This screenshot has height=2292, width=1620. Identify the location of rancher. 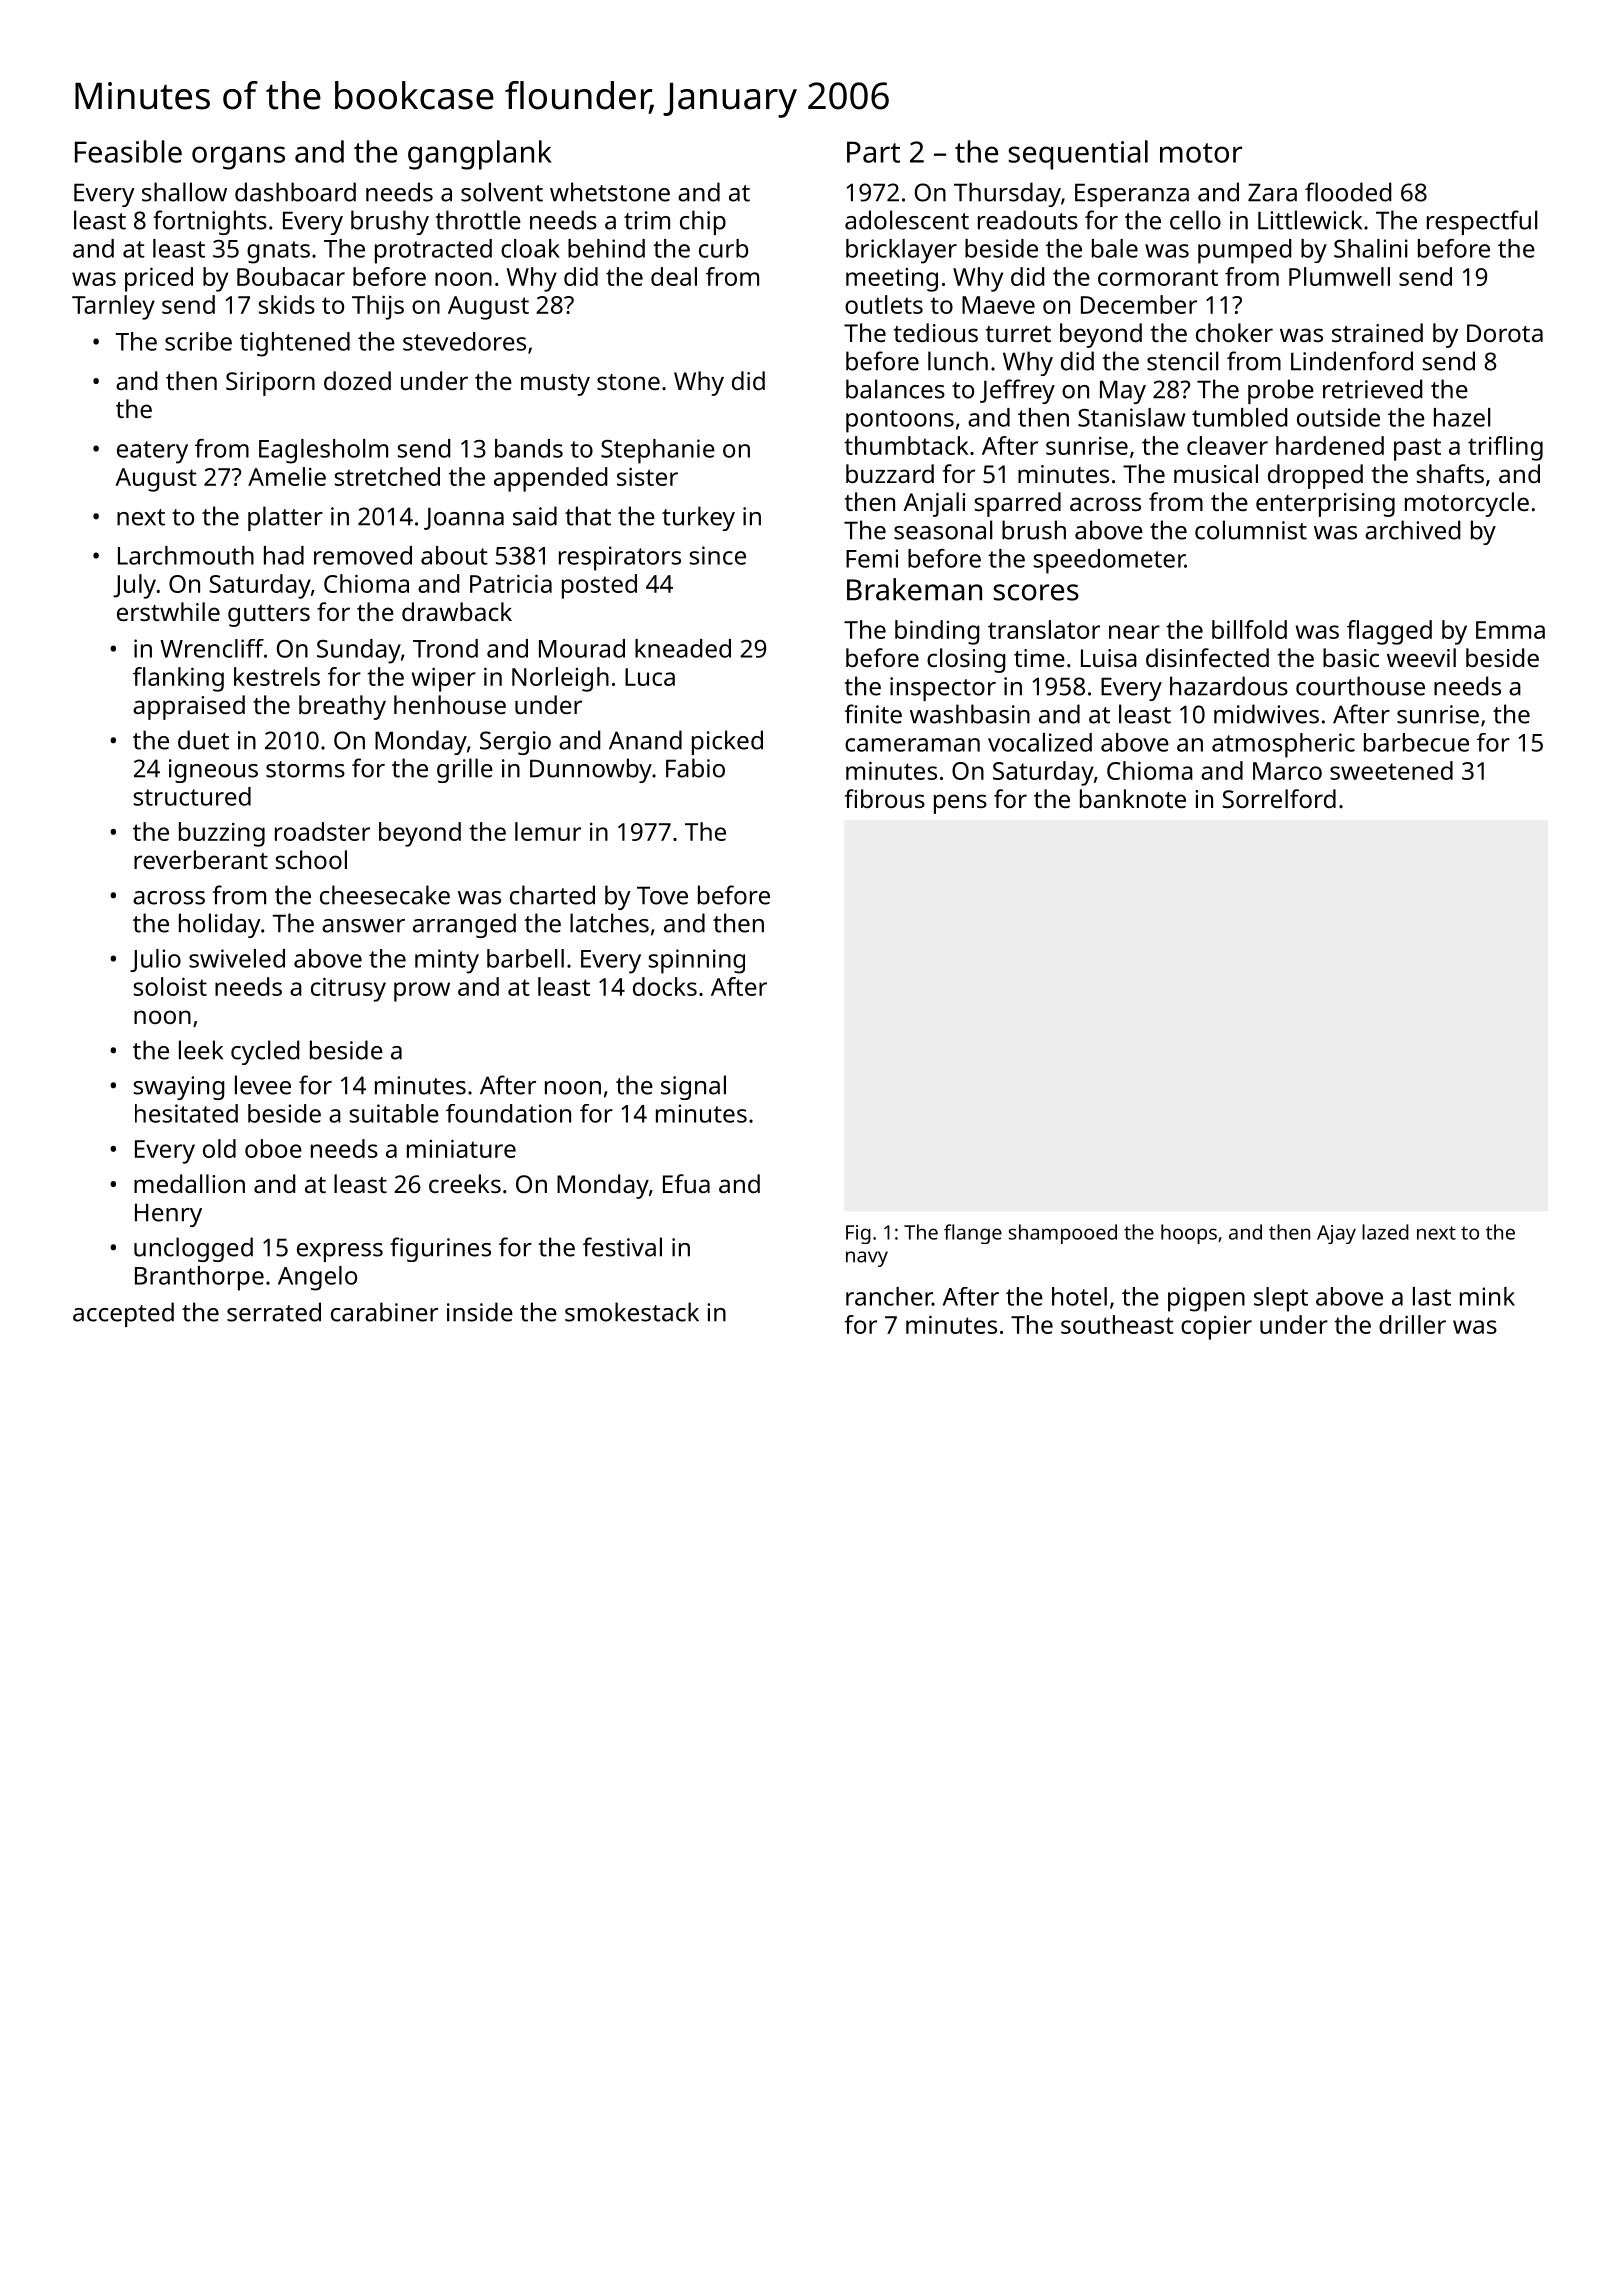
(889, 1296).
